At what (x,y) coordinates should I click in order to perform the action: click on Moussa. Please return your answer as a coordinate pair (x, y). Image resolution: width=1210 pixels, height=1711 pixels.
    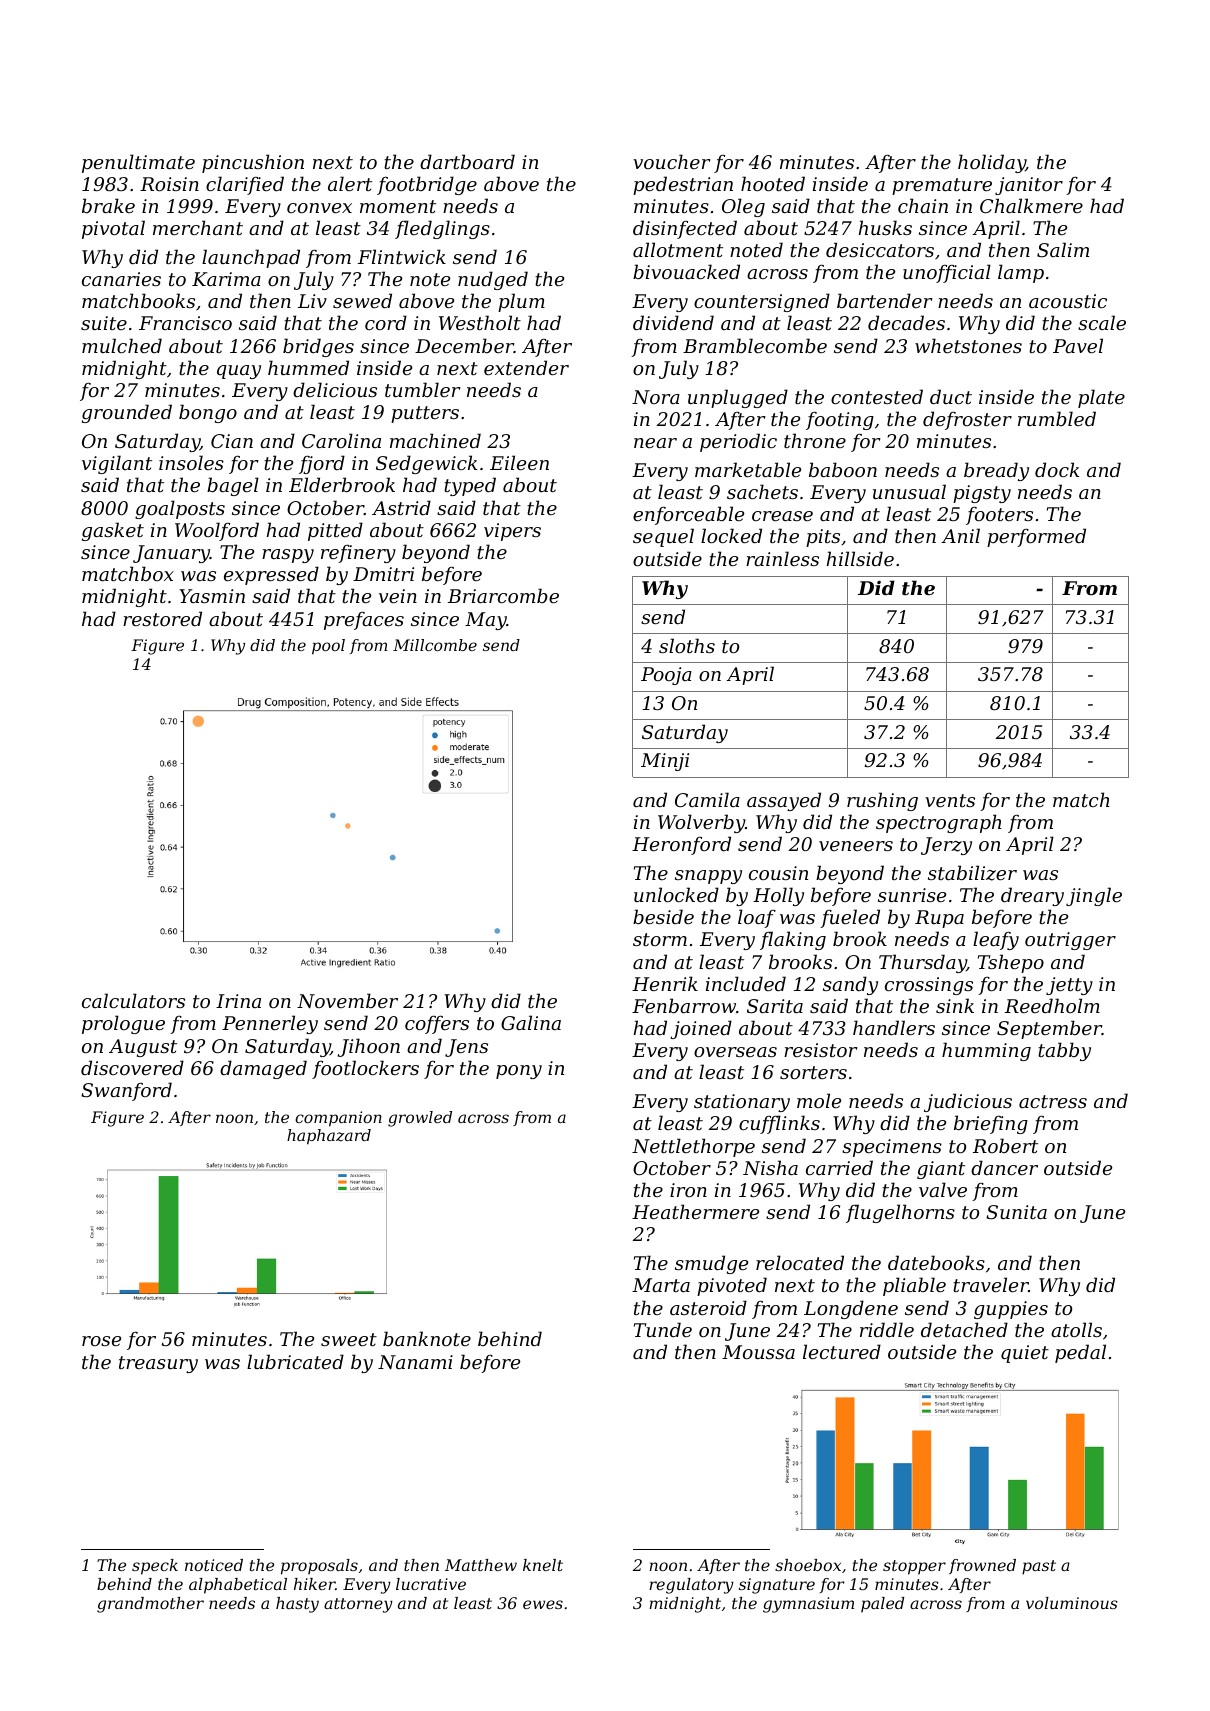
    Looking at the image, I should click on (758, 1352).
